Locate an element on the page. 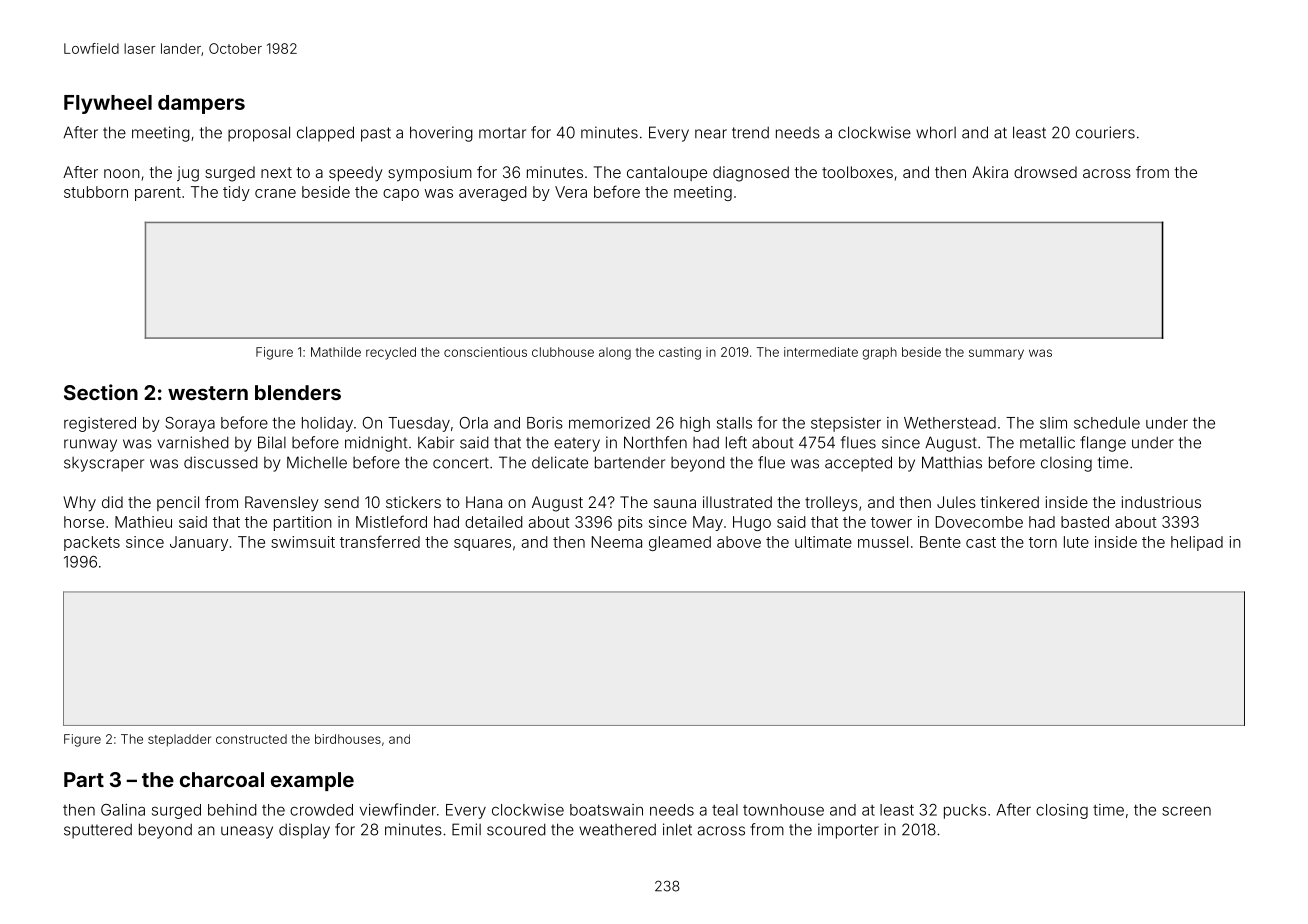 This document has height=924, width=1308. conscientious is located at coordinates (485, 352).
